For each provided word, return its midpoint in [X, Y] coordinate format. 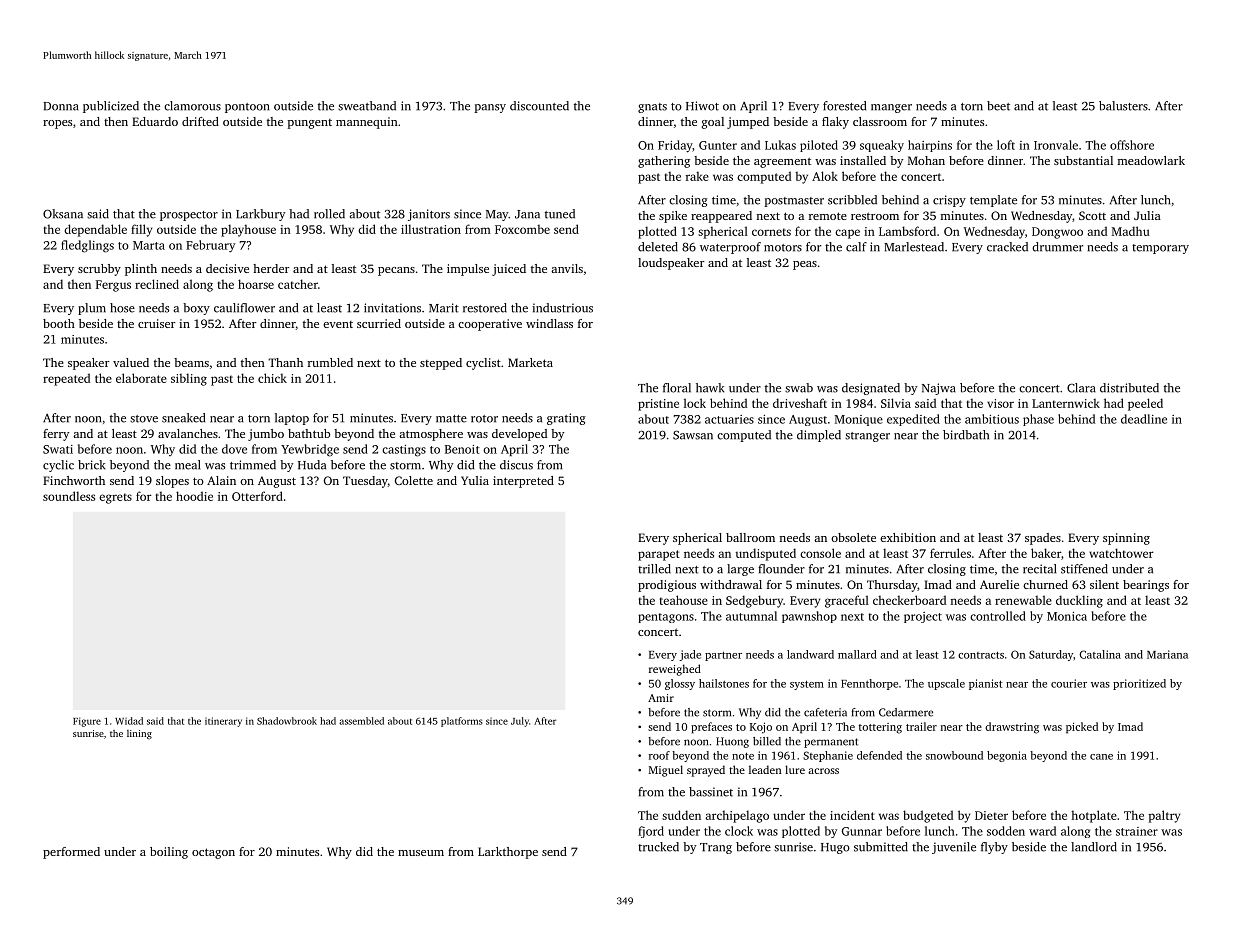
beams [191, 362]
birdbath [966, 435]
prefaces [711, 728]
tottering [880, 728]
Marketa [530, 362]
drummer [1057, 247]
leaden [765, 769]
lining [139, 734]
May [497, 215]
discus [516, 465]
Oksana [63, 214]
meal [187, 465]
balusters [1123, 106]
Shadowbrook [287, 721]
